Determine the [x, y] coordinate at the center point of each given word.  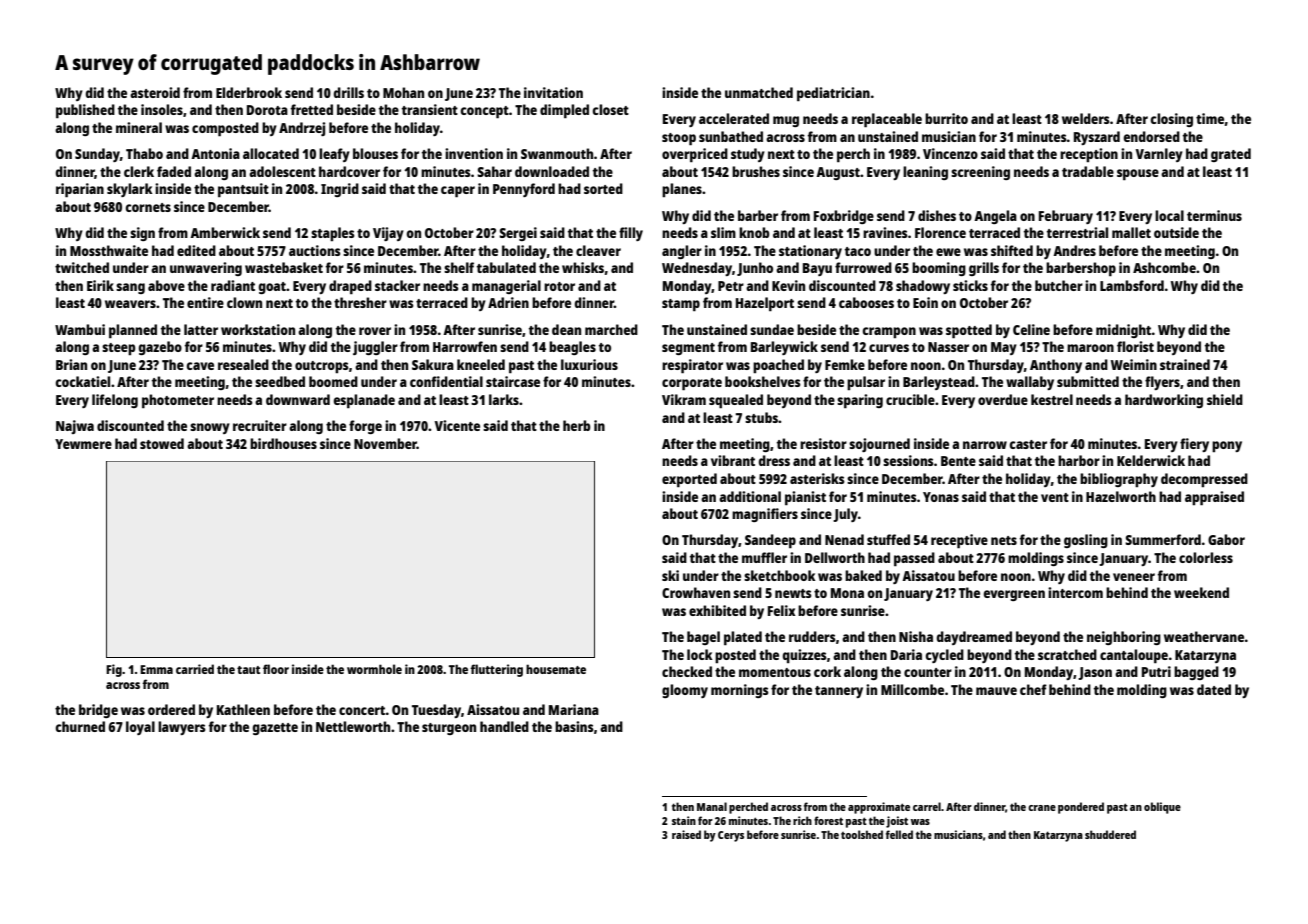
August [838, 173]
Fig [114, 670]
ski [670, 575]
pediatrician [833, 94]
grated [1231, 155]
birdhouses [283, 443]
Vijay [388, 234]
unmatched [759, 92]
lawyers [182, 728]
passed [914, 559]
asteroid [155, 92]
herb [577, 425]
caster [1028, 444]
